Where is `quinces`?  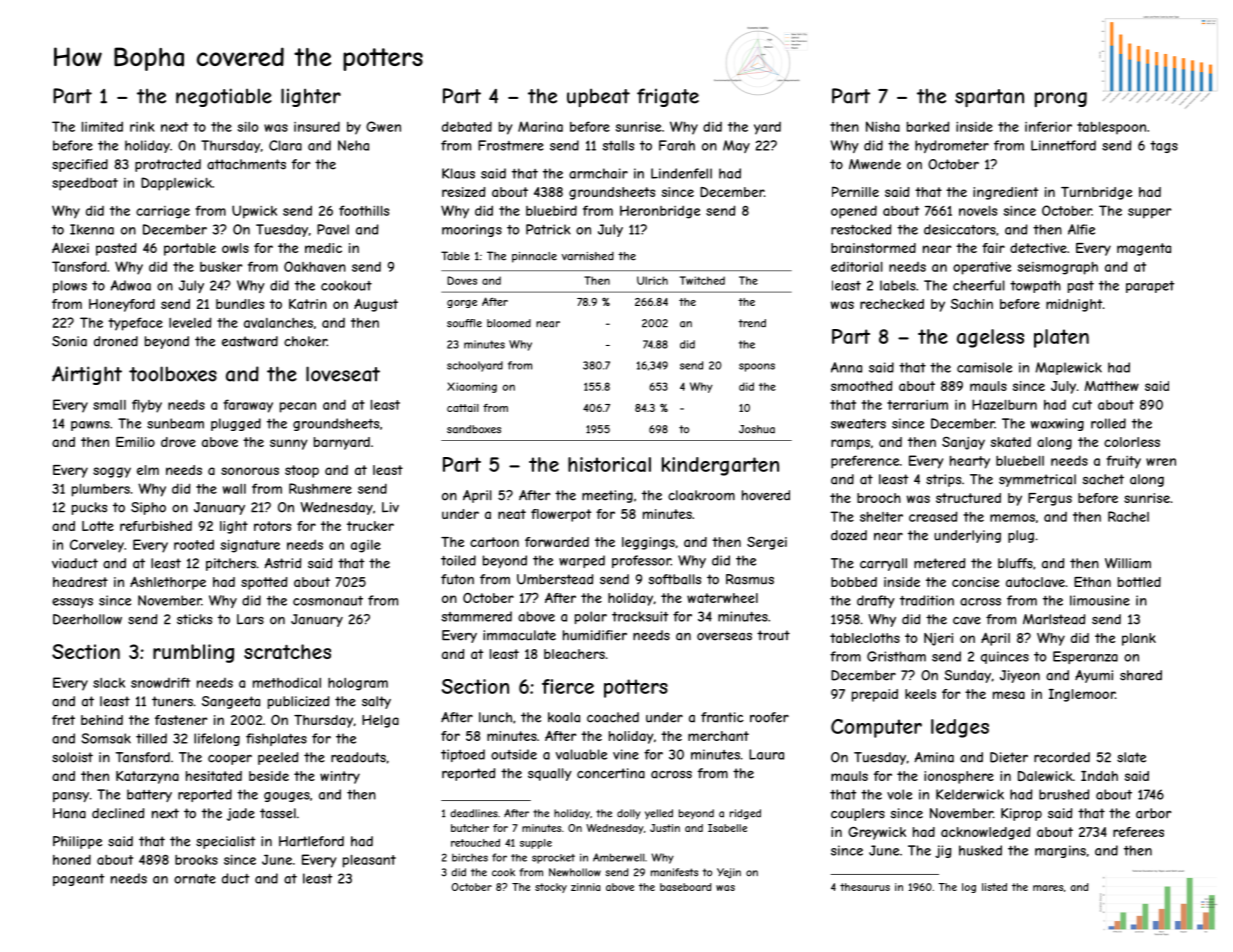
quinces is located at coordinates (1005, 657).
